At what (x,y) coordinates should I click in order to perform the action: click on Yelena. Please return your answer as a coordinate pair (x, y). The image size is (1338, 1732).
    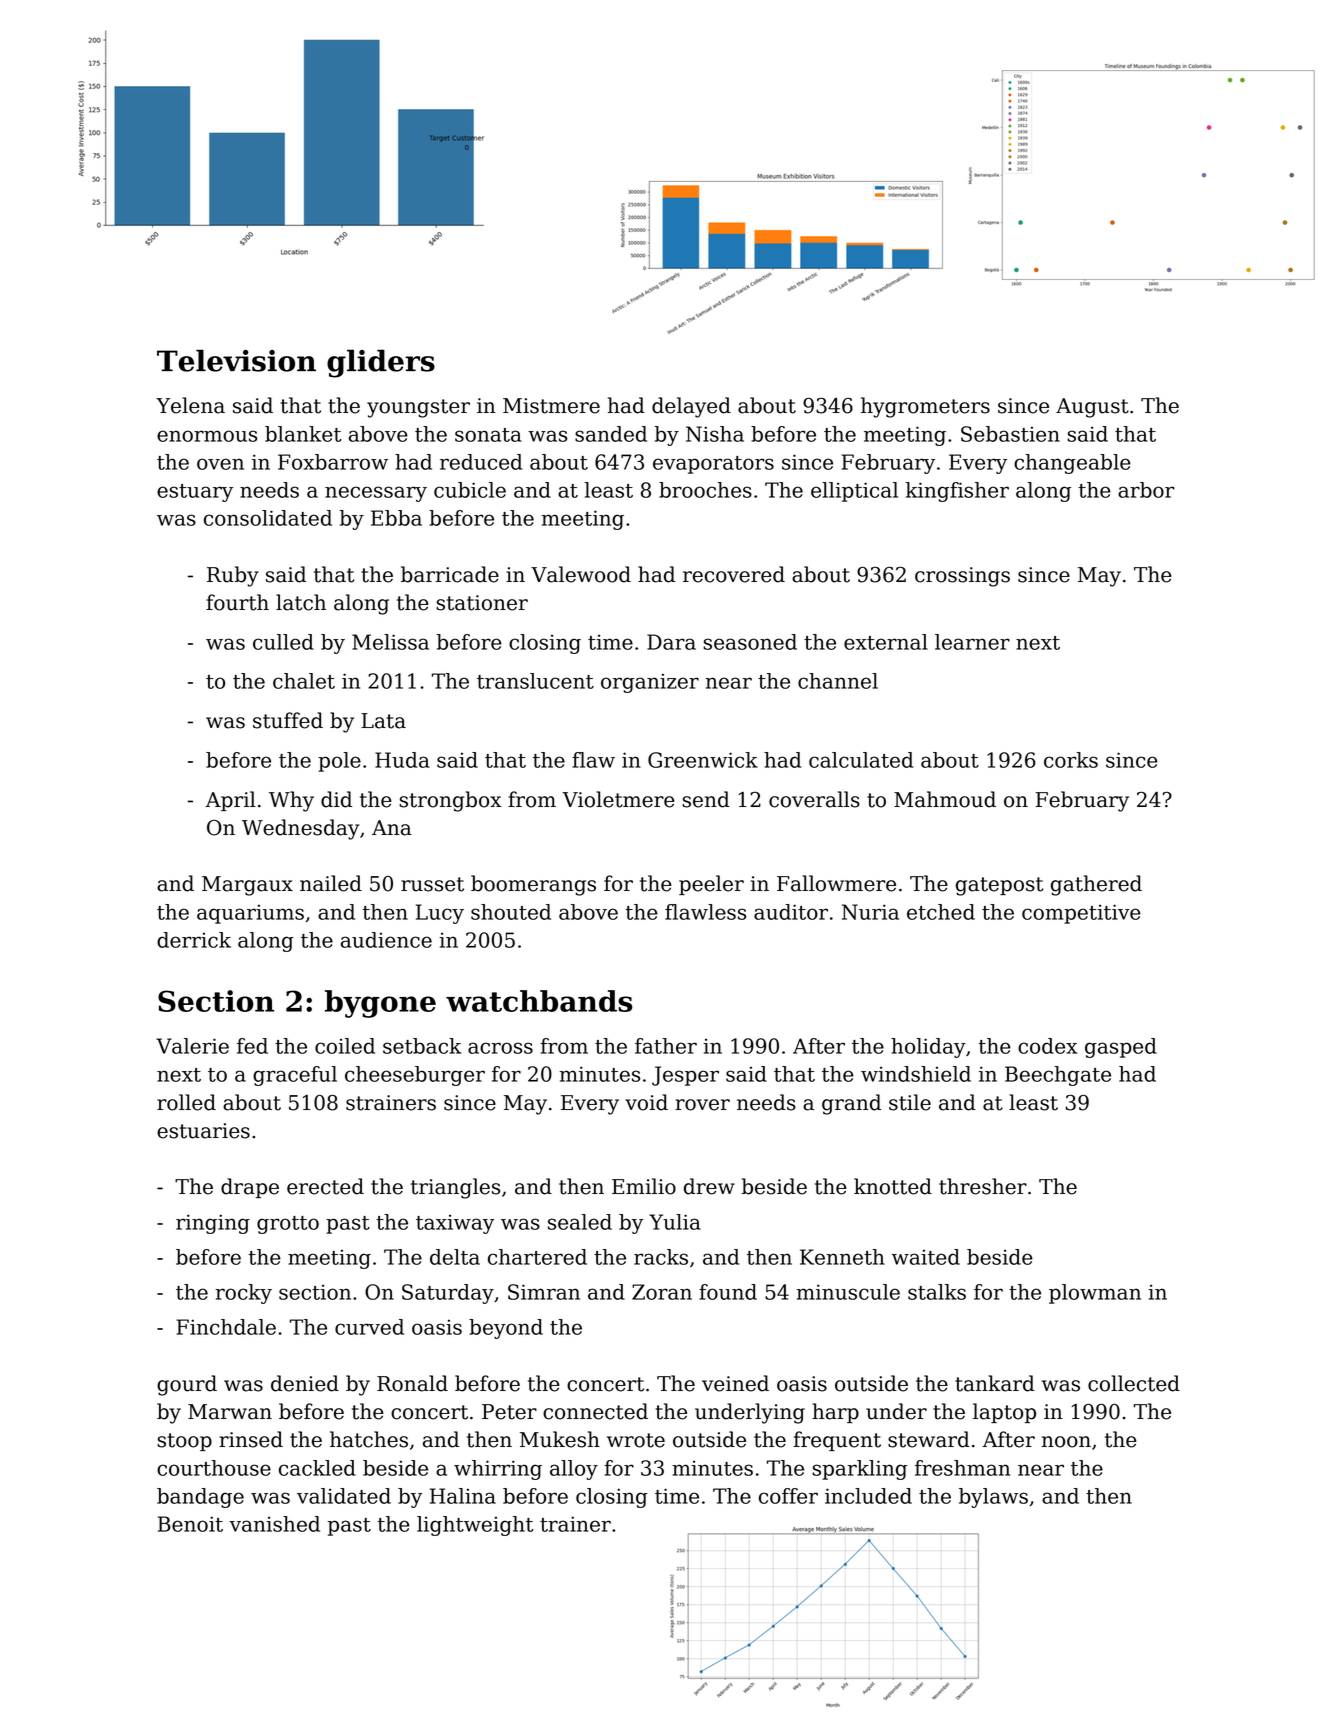
    Looking at the image, I should click on (190, 405).
